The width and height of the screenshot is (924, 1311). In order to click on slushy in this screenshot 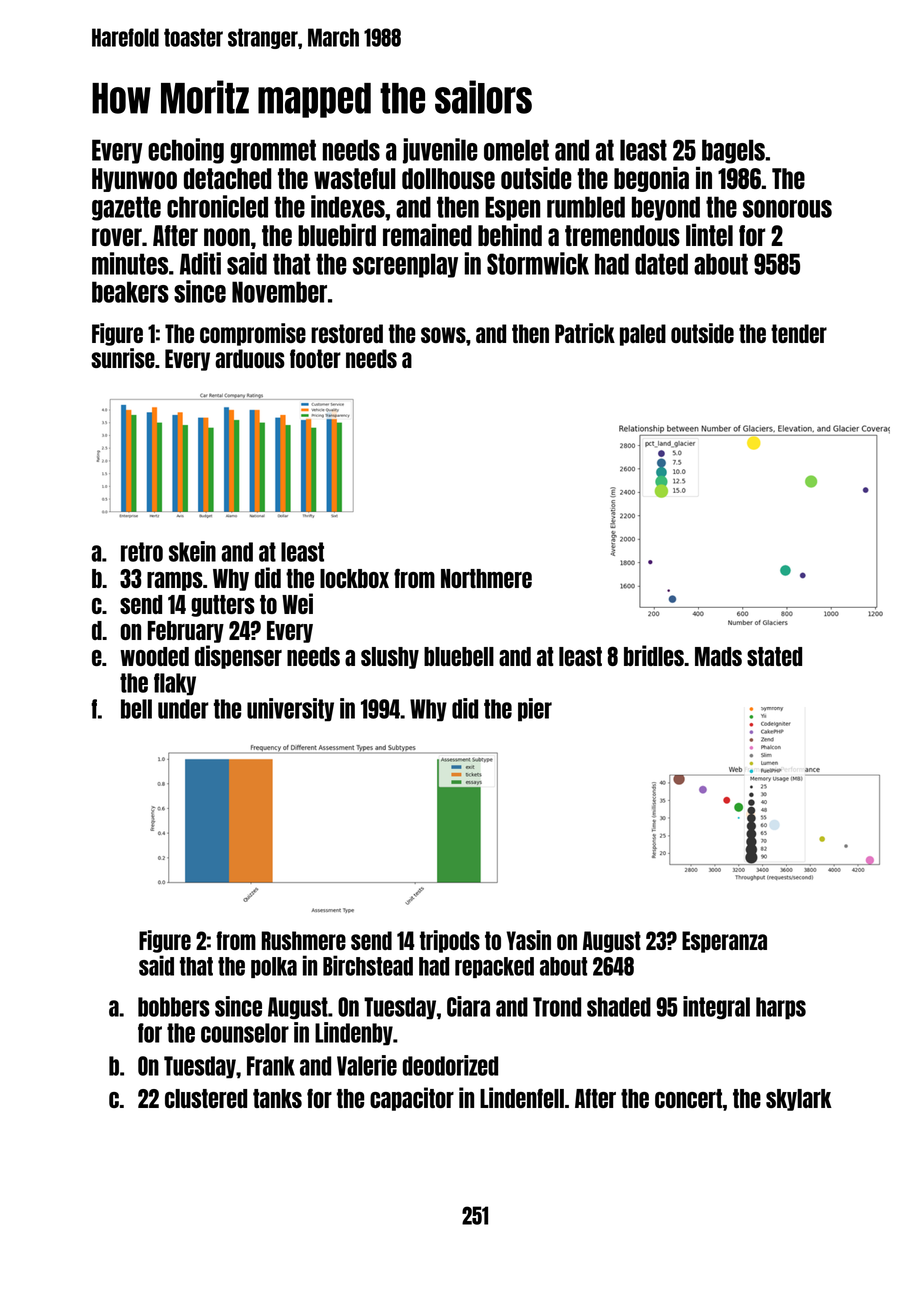, I will do `click(390, 658)`.
